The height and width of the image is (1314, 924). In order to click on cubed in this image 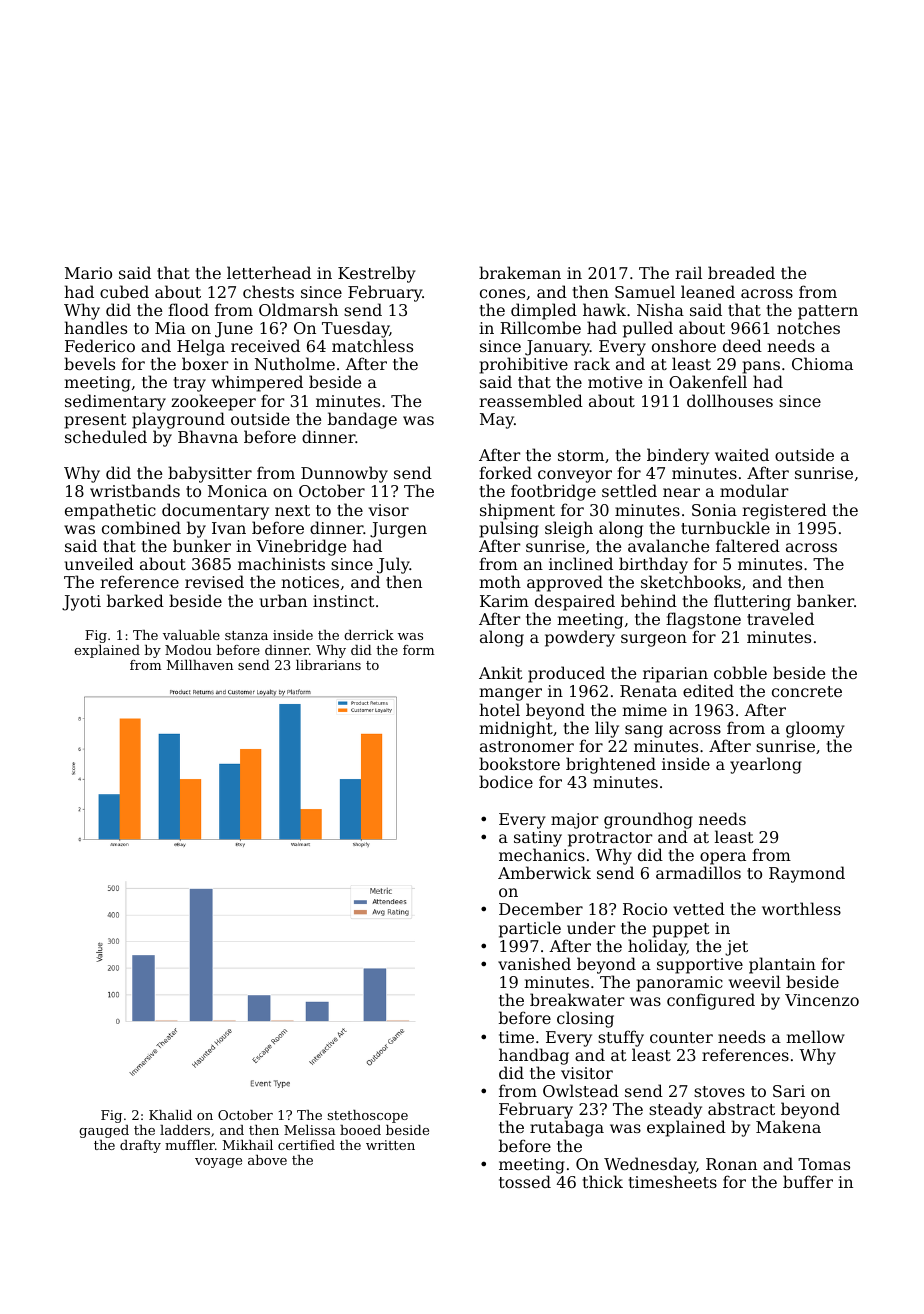, I will do `click(124, 291)`.
